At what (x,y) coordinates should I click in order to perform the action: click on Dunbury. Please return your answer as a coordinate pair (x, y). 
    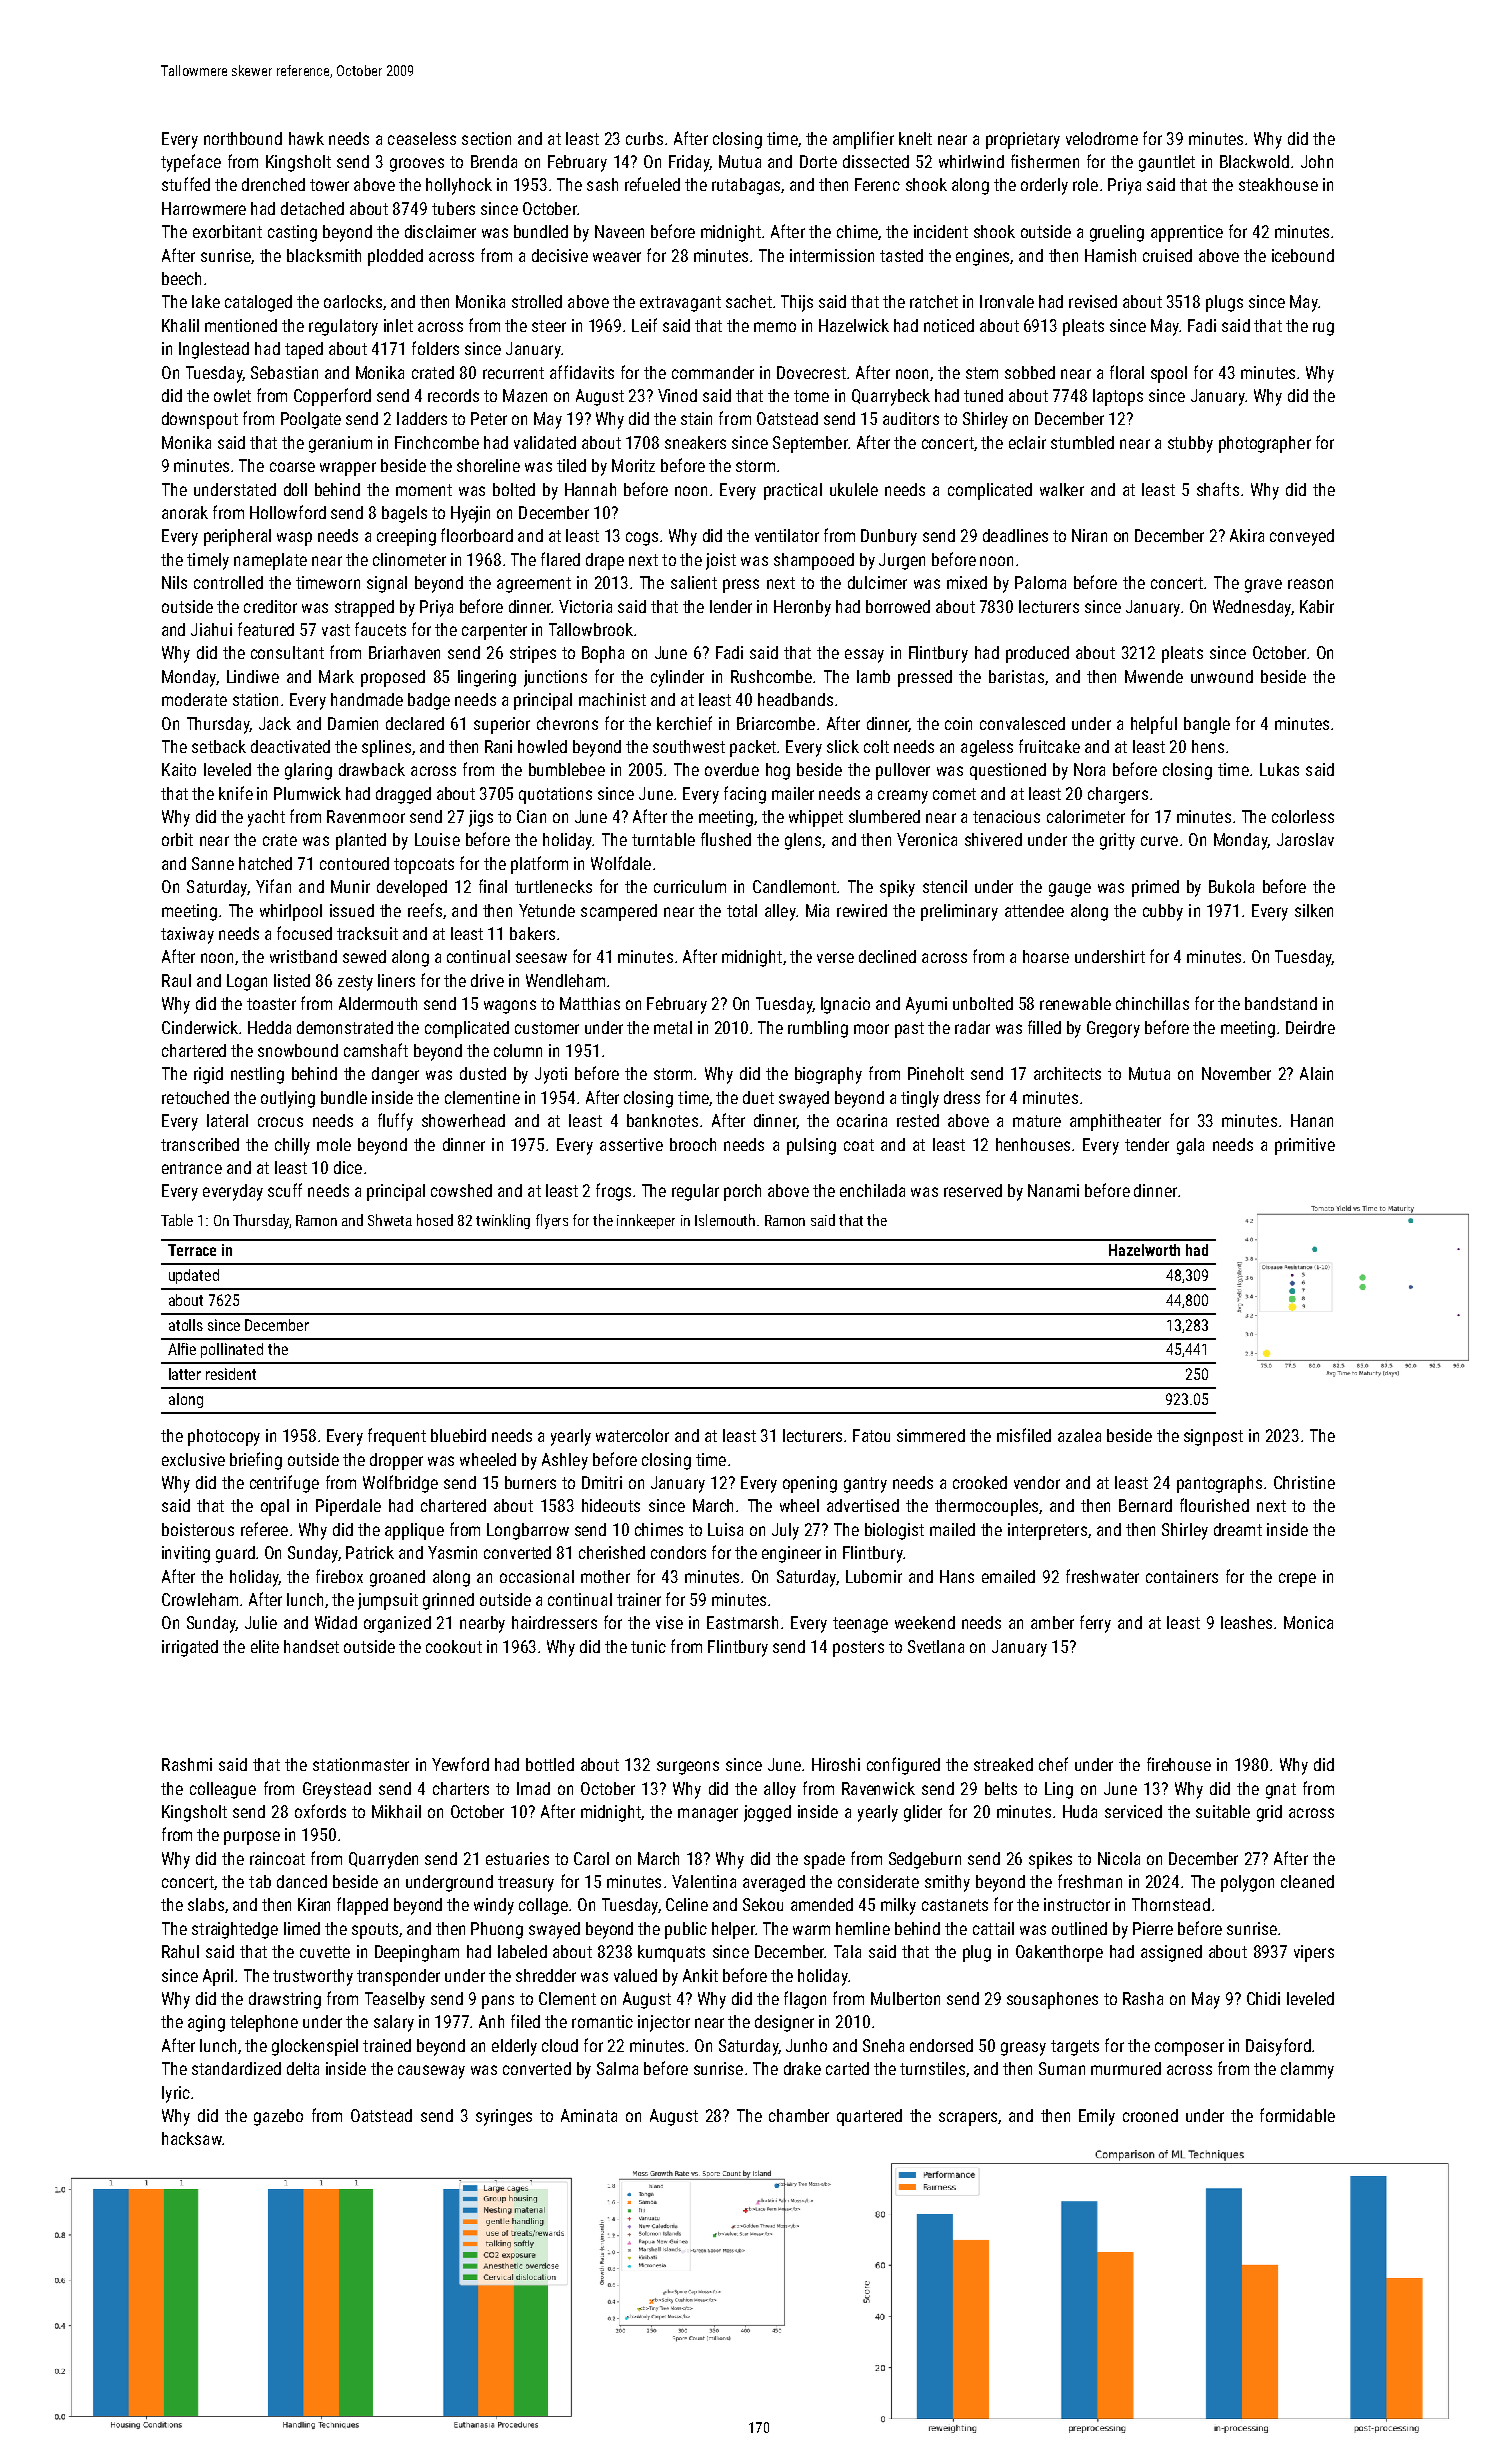
    Looking at the image, I should click on (889, 537).
